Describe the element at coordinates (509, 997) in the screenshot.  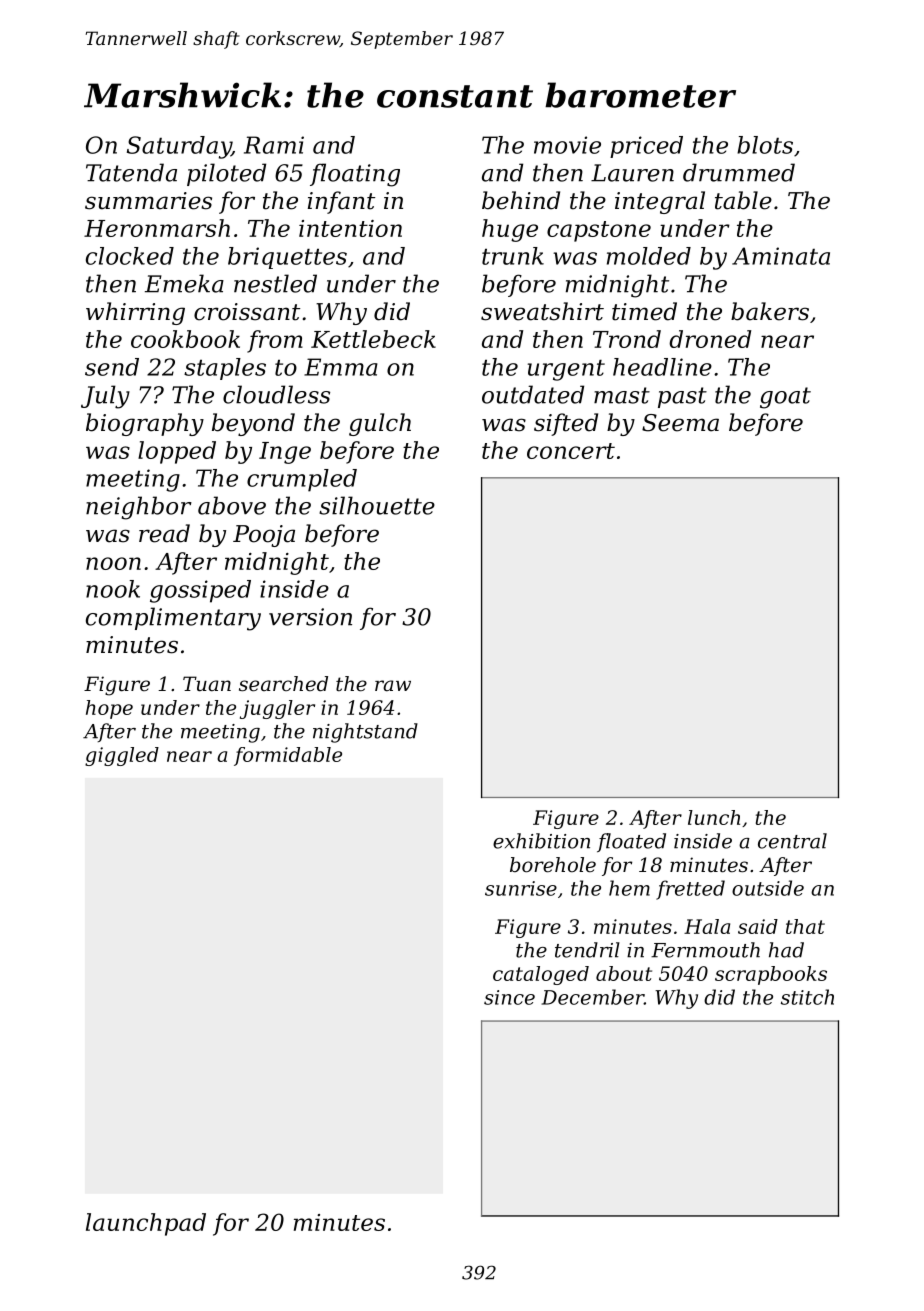
I see `since` at that location.
